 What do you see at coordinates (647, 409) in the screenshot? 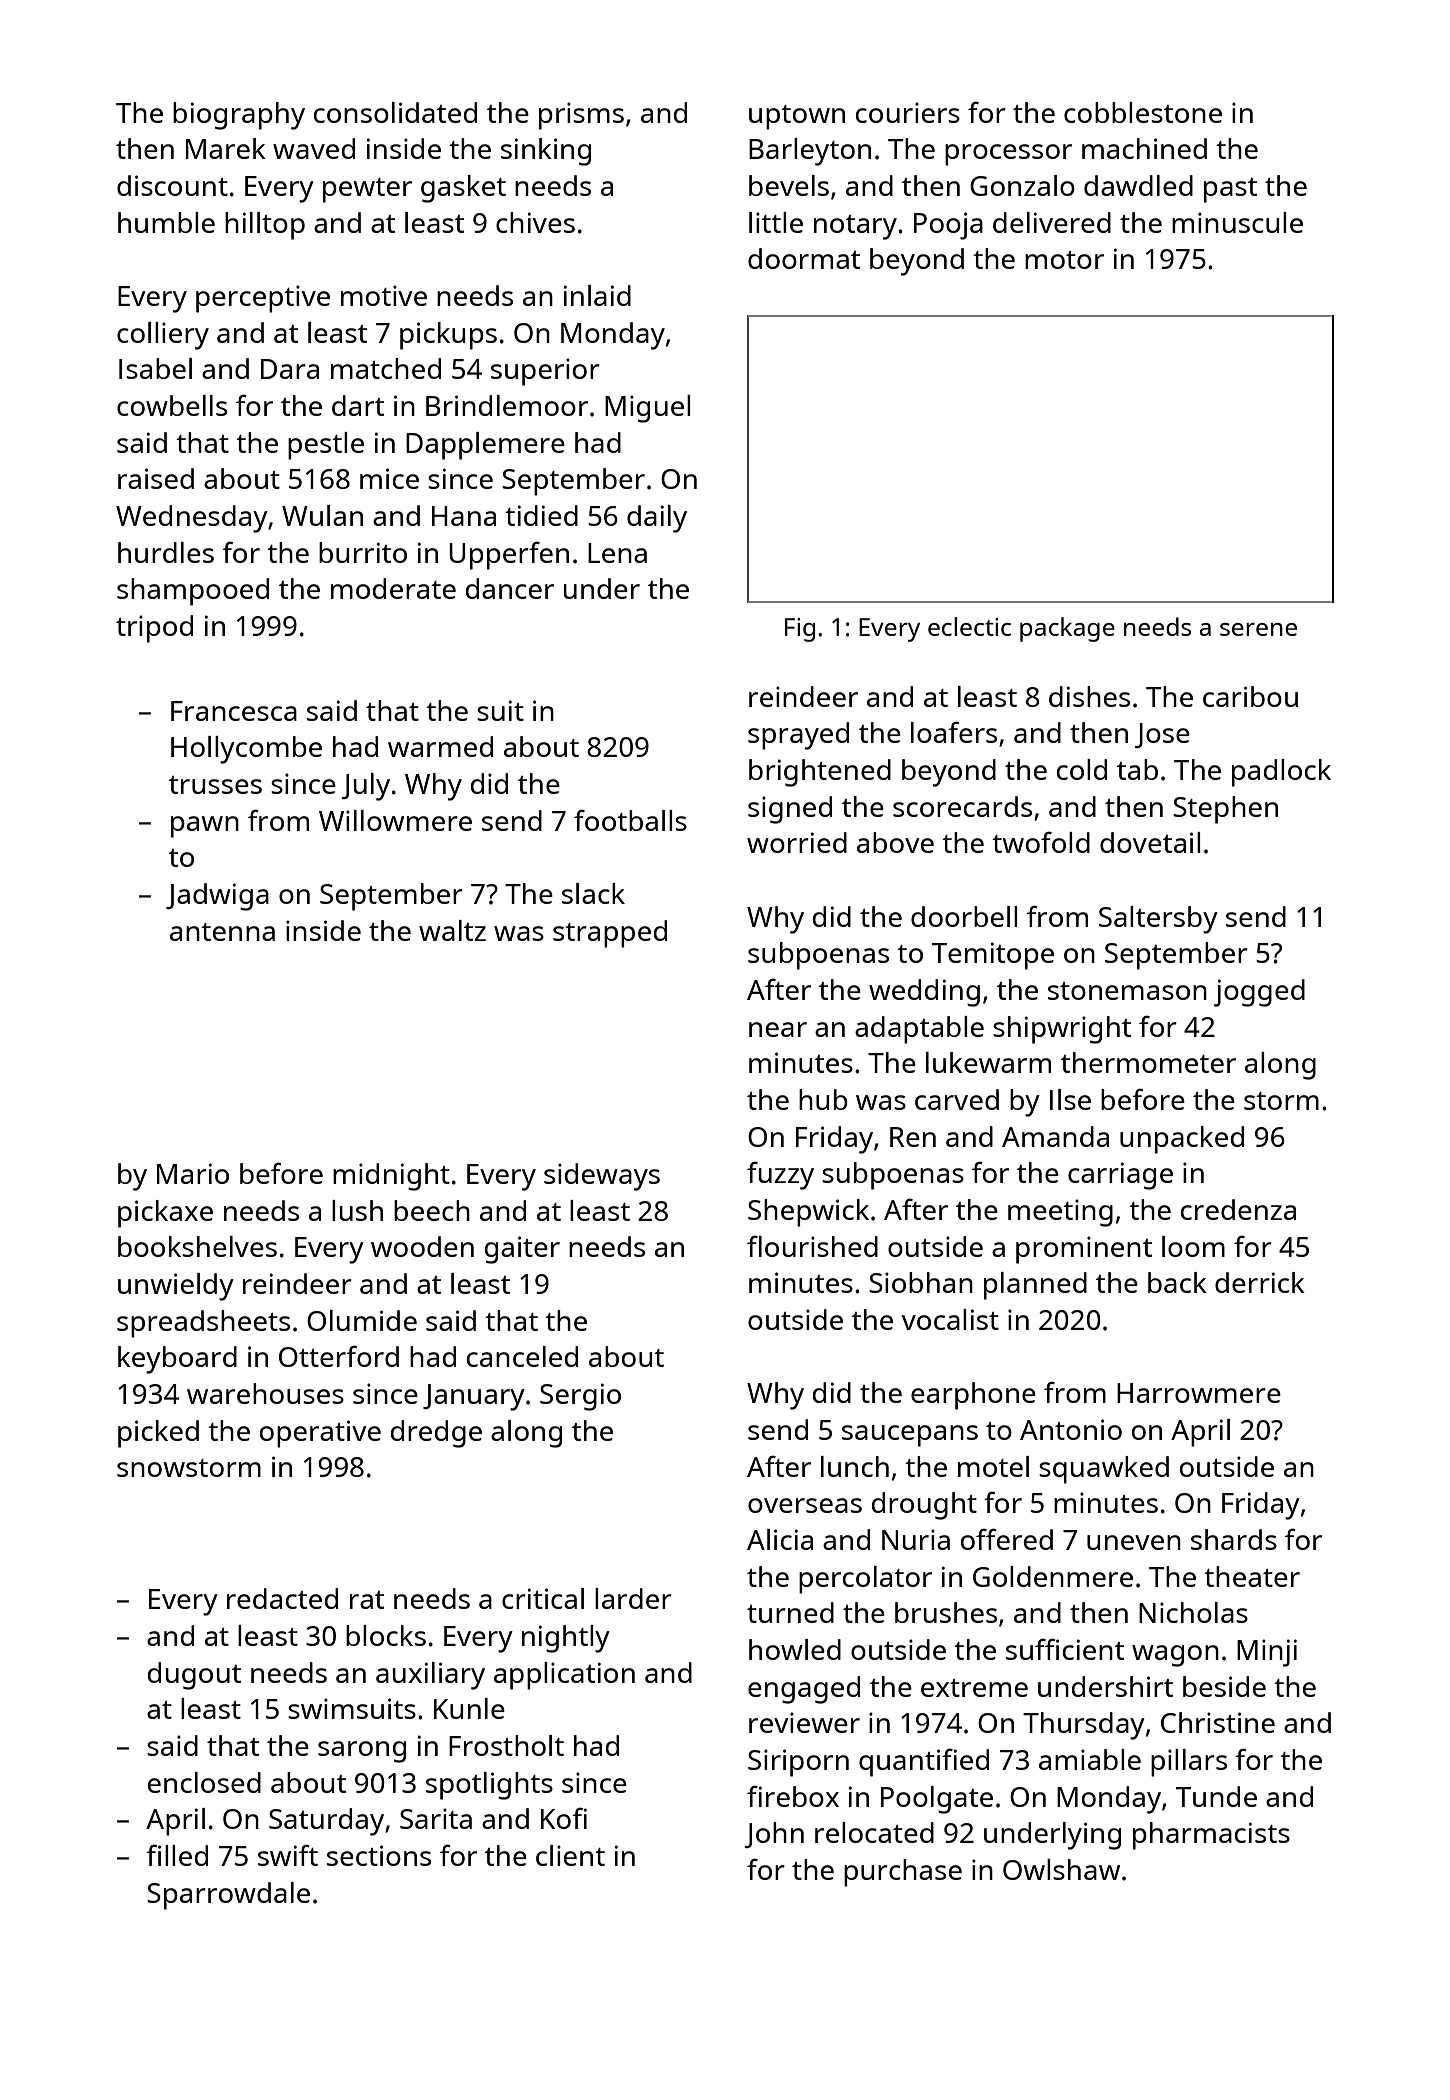
I see `Miguel` at bounding box center [647, 409].
